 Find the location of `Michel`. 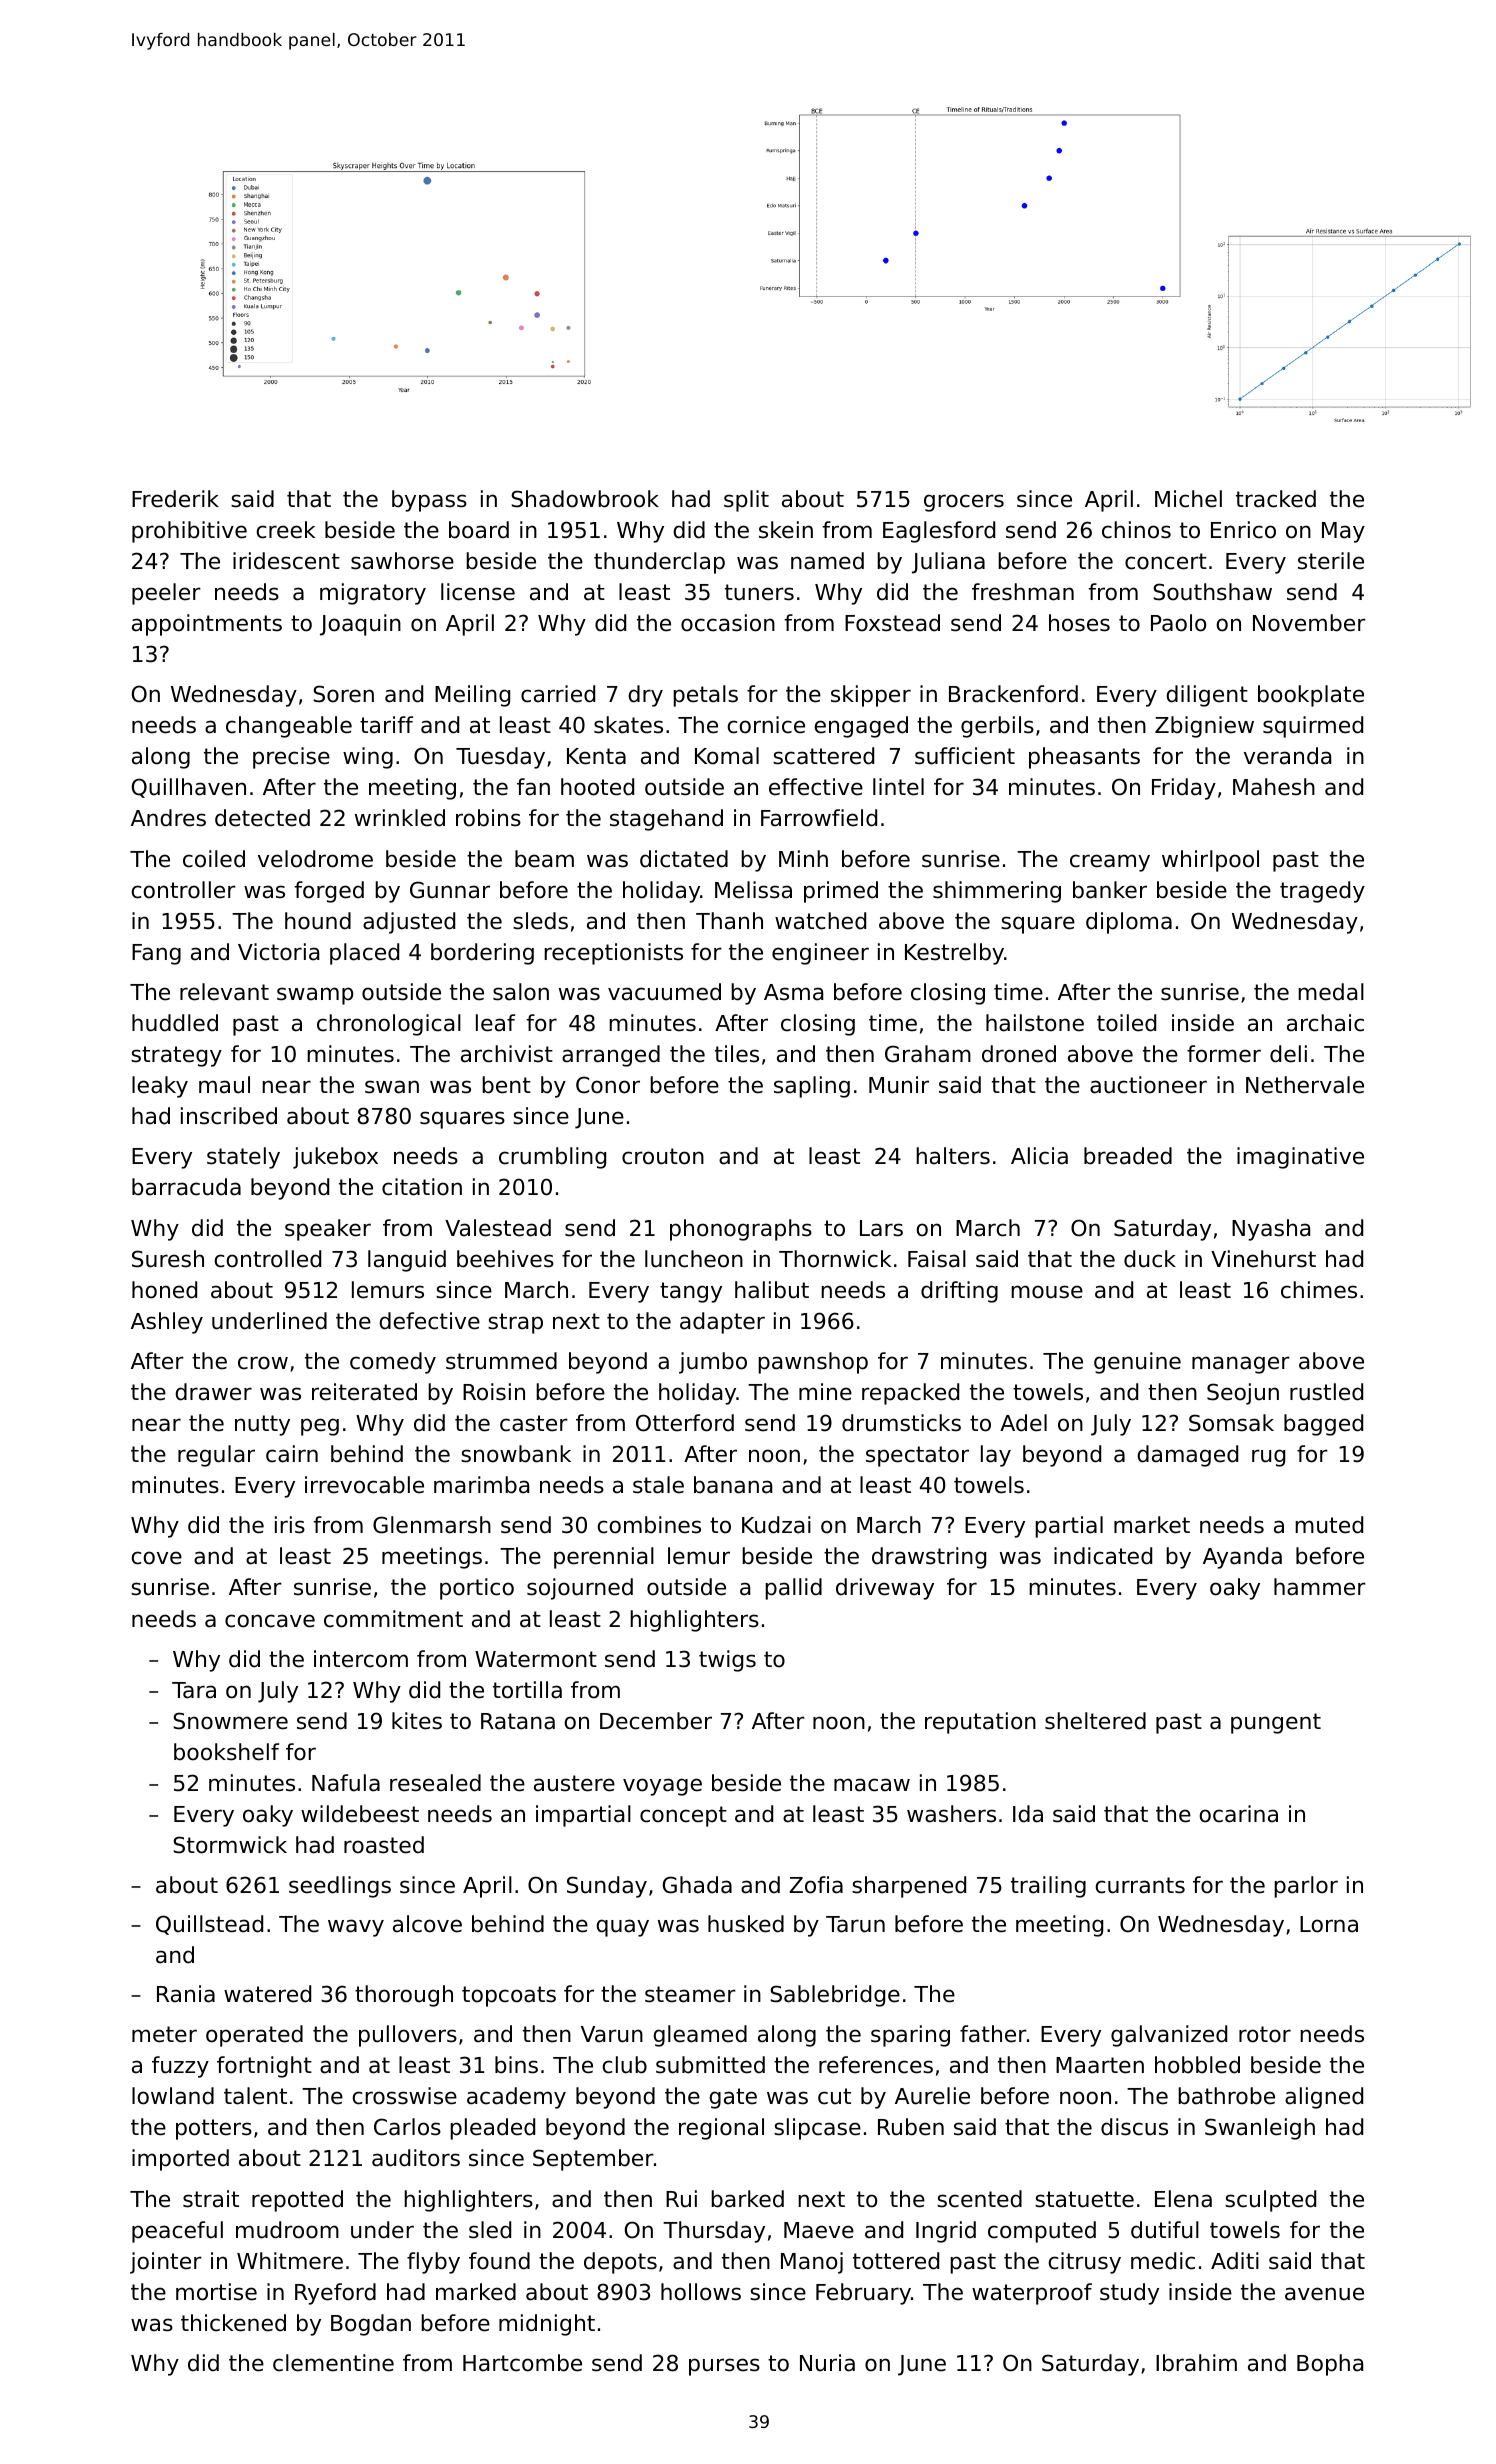

Michel is located at coordinates (1188, 499).
